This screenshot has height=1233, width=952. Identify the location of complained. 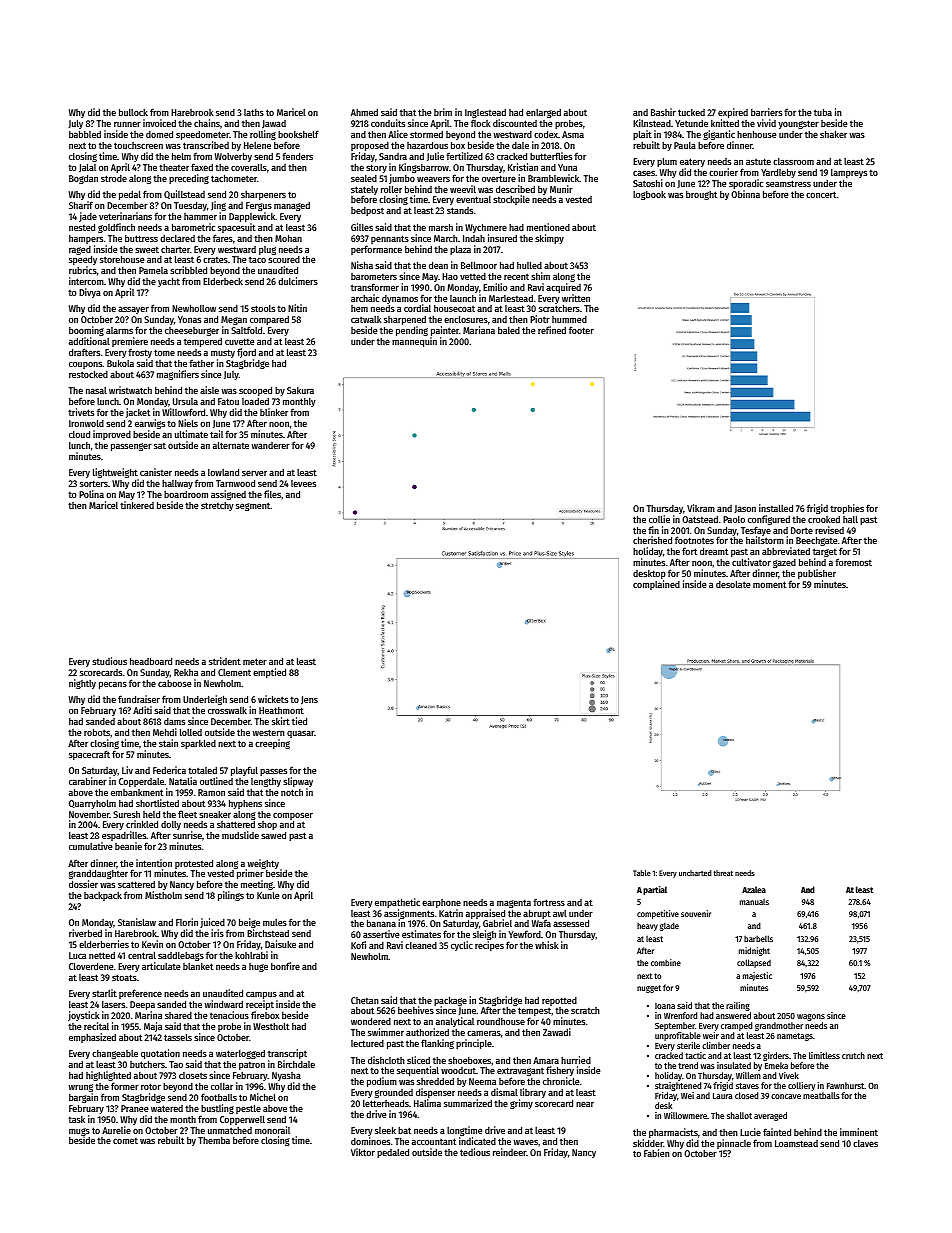
(656, 585).
